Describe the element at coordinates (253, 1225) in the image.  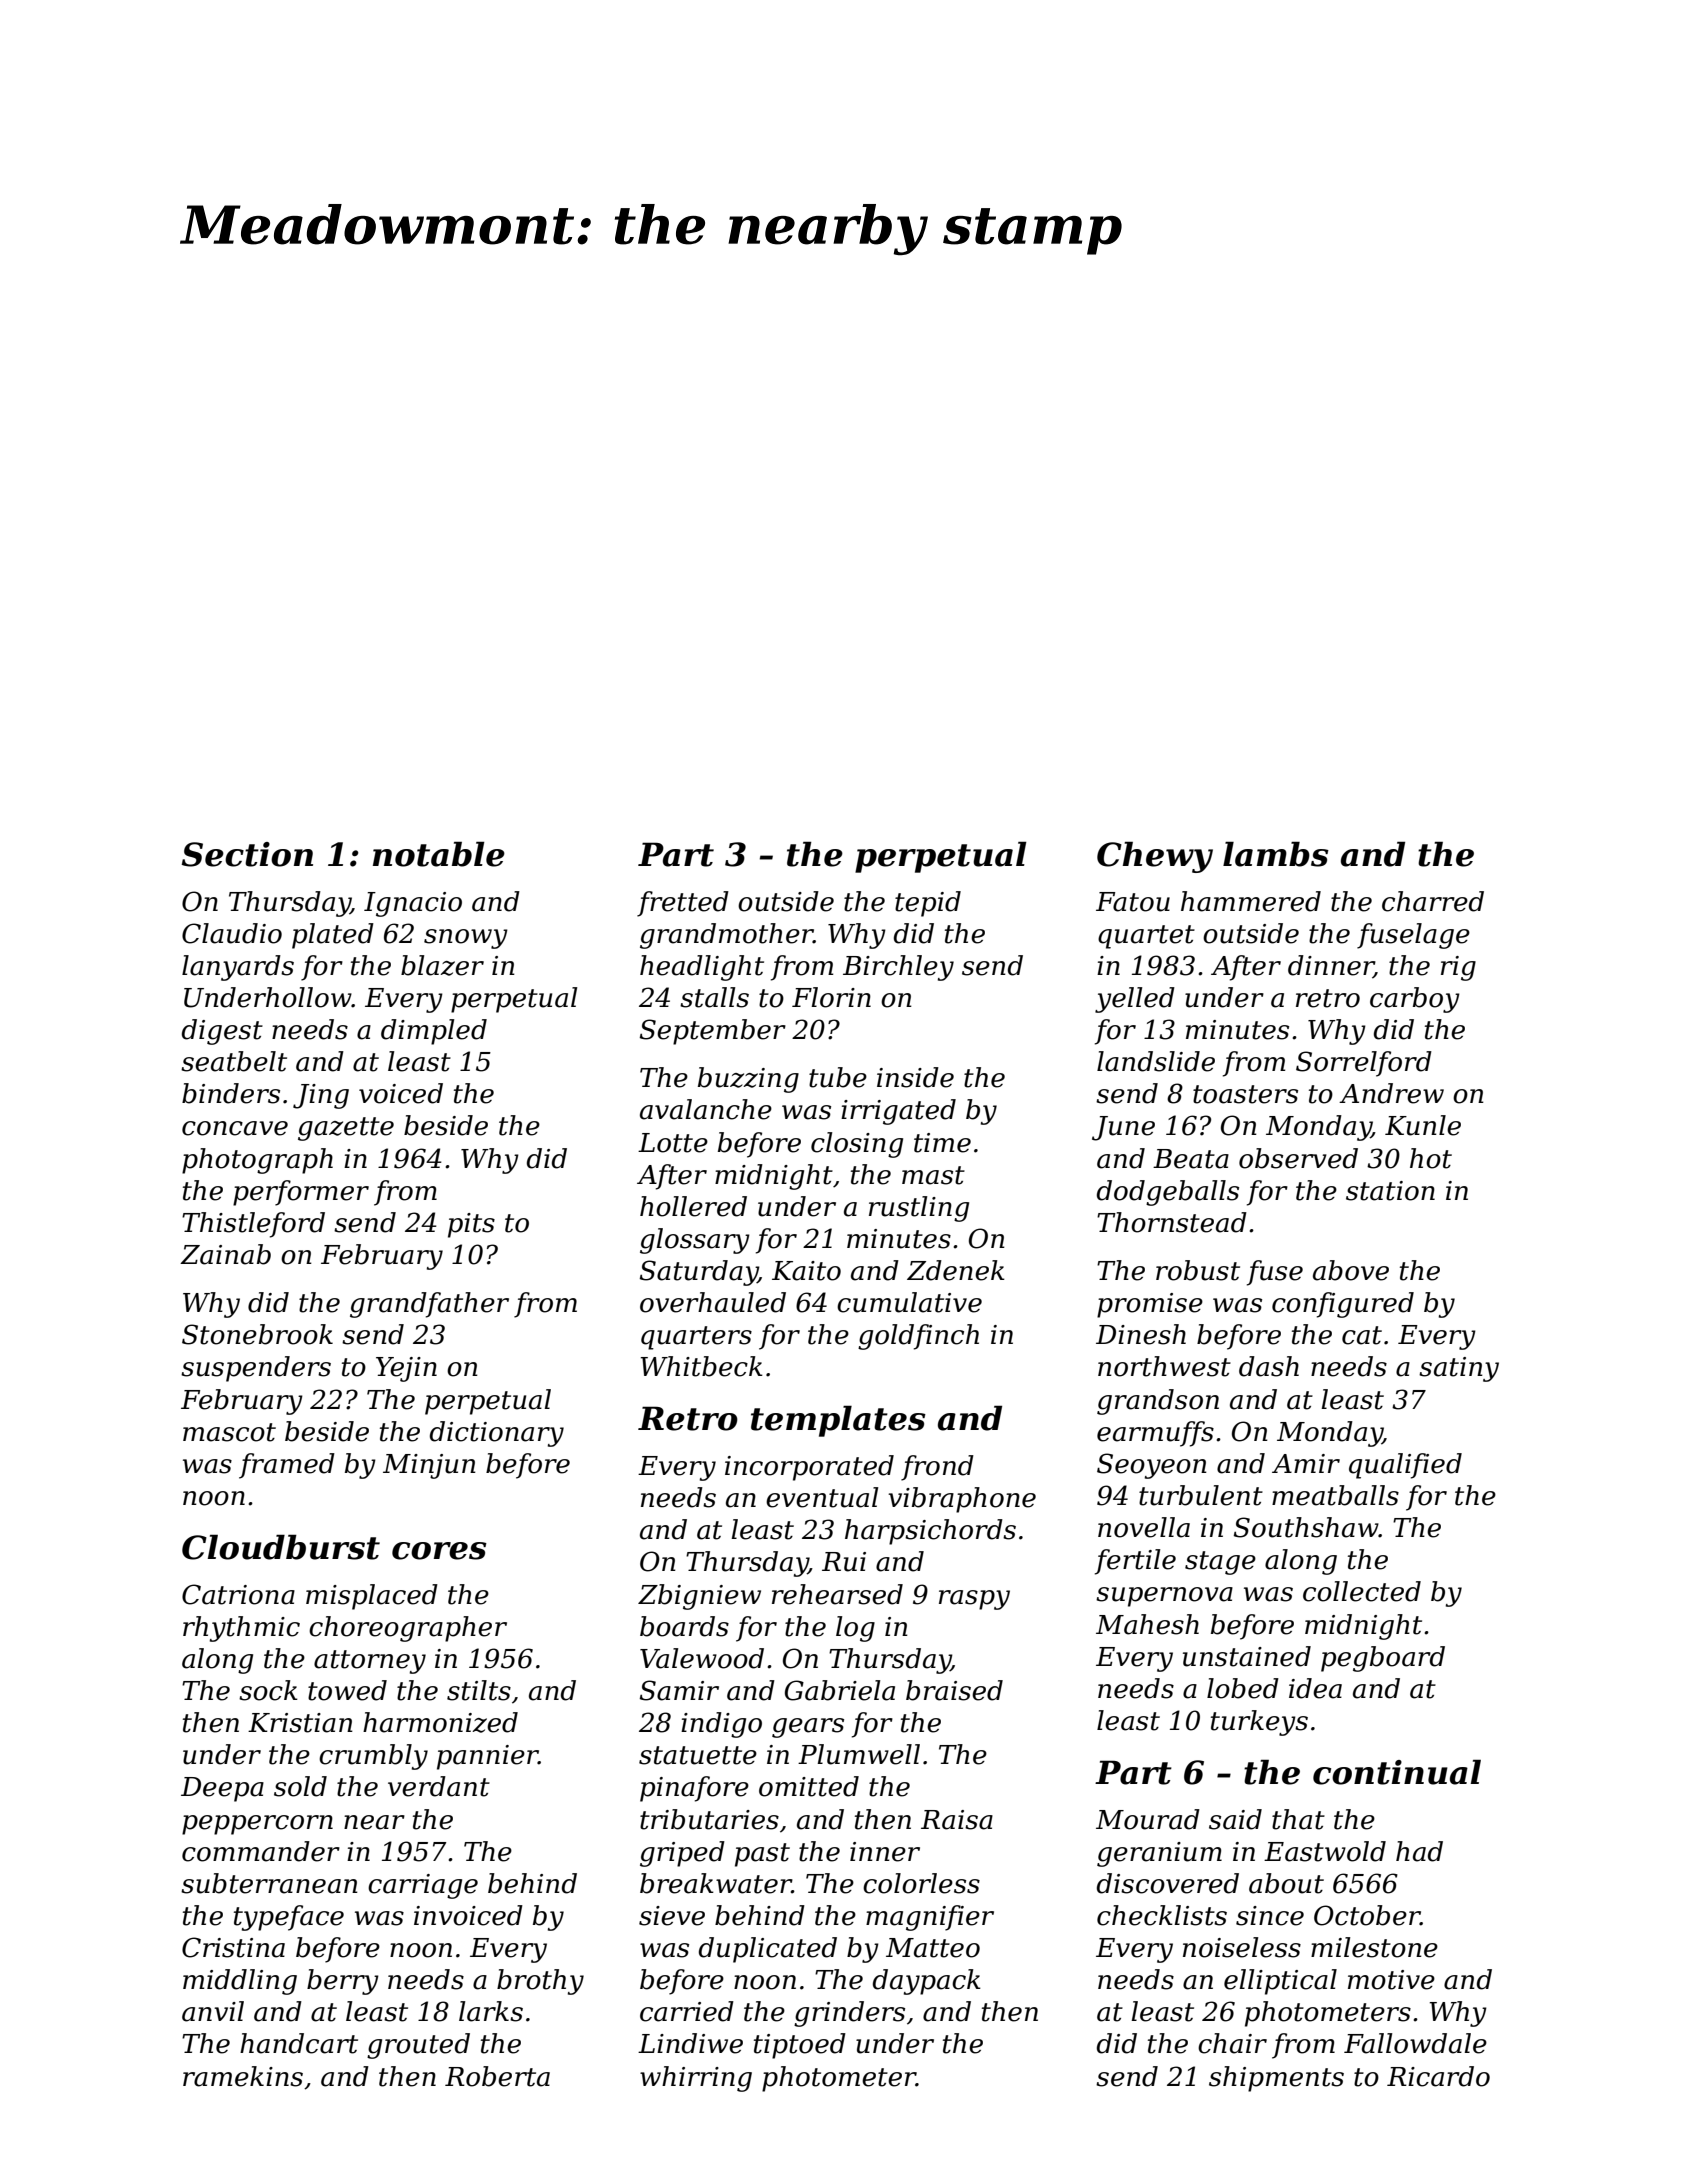
I see `Thistleford` at that location.
